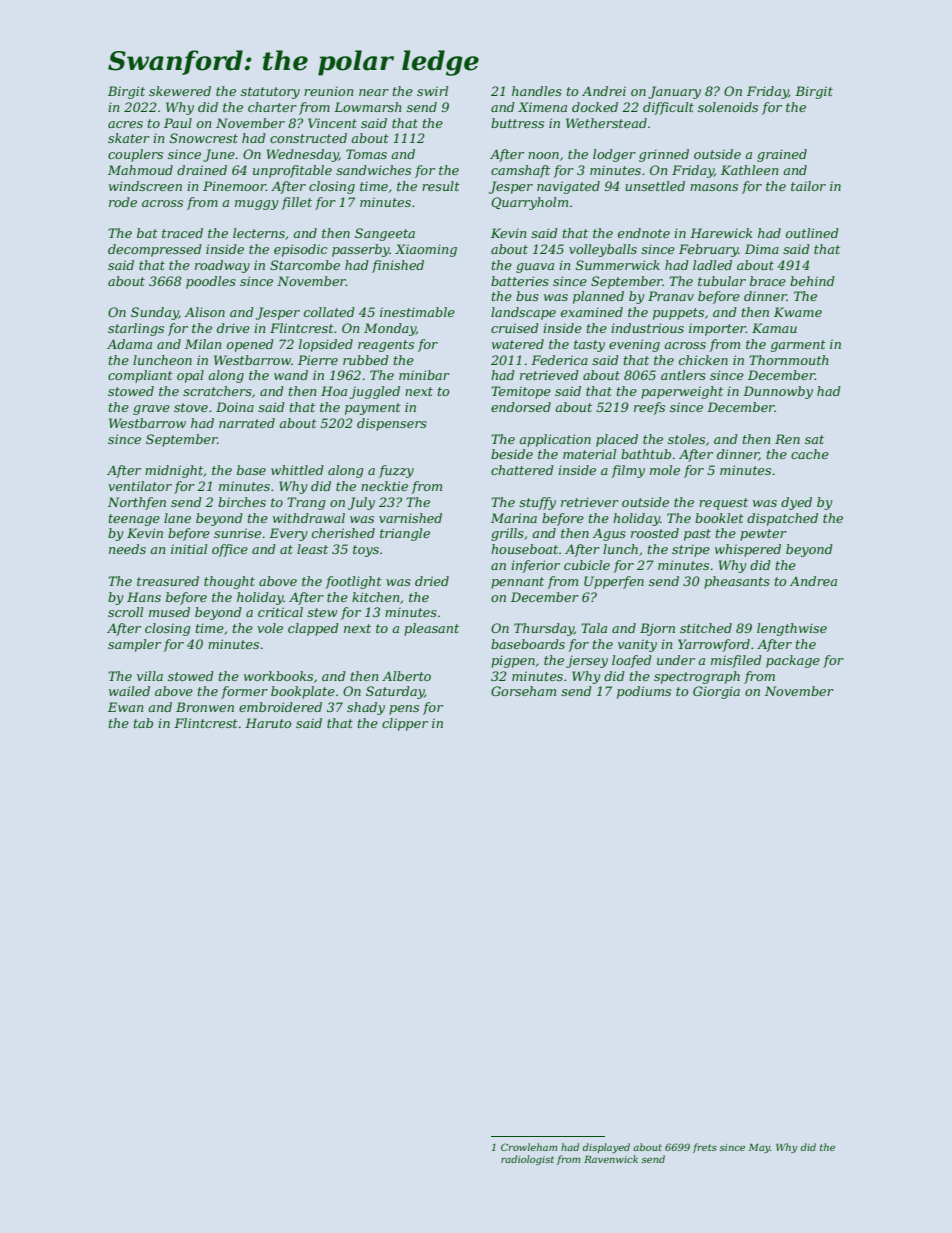  What do you see at coordinates (606, 1148) in the image?
I see `displayed` at bounding box center [606, 1148].
